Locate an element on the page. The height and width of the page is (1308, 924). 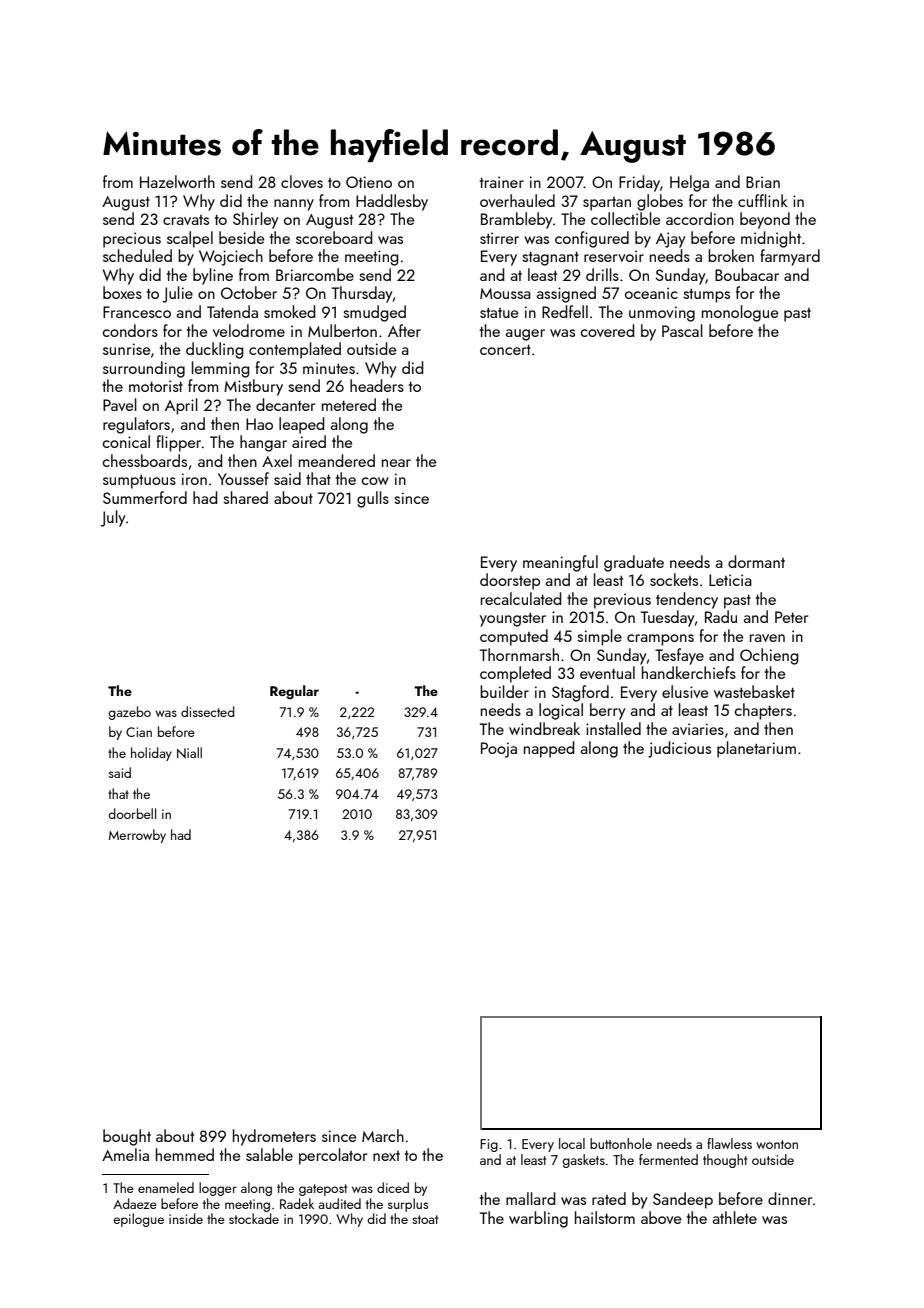
buttonhole is located at coordinates (621, 1143).
